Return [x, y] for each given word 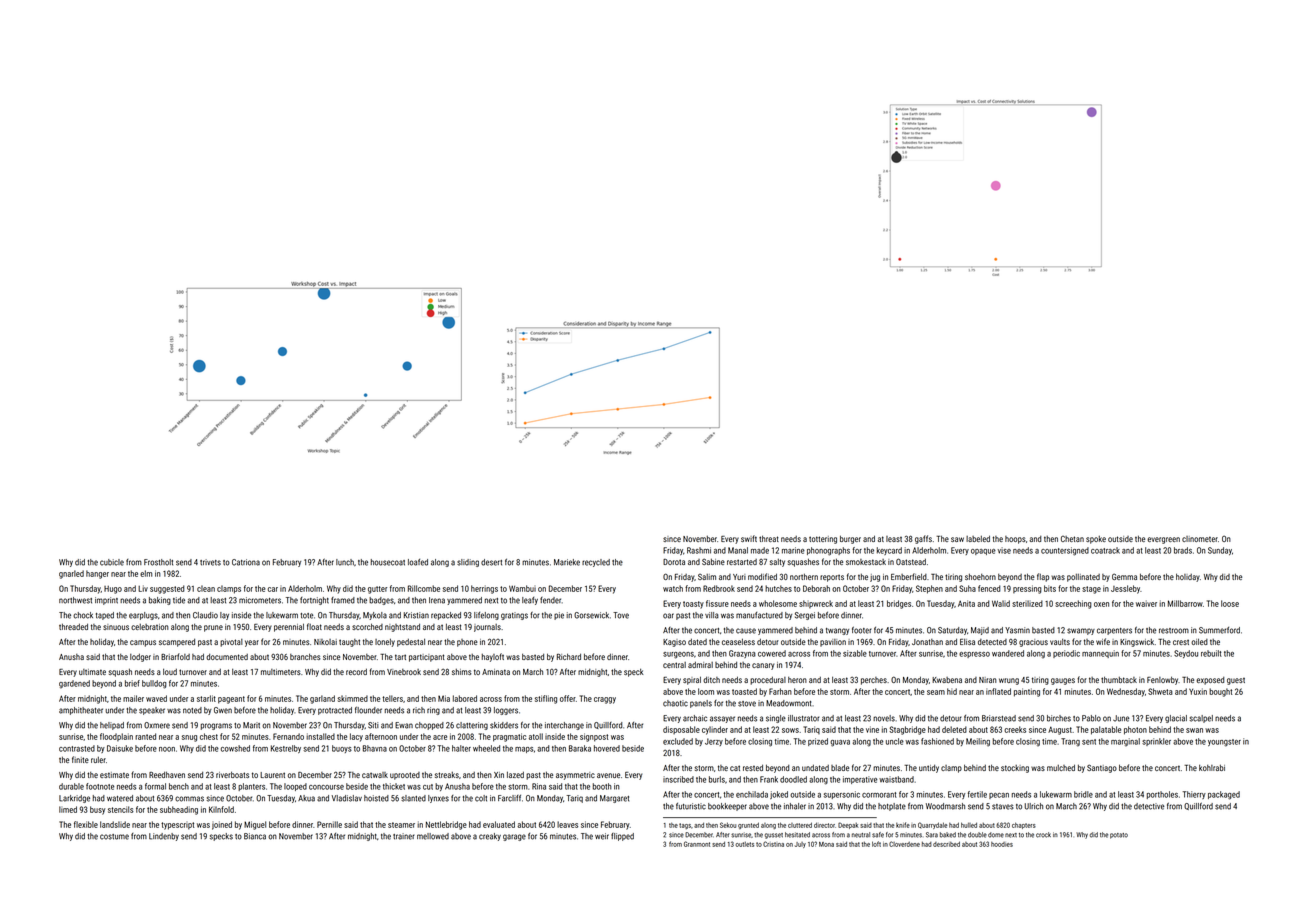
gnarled [71, 574]
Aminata [496, 672]
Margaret [614, 799]
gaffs [923, 539]
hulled [969, 825]
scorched [367, 626]
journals [487, 628]
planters [251, 787]
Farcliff [509, 798]
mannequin [1100, 654]
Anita [966, 603]
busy [97, 810]
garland [322, 699]
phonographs [828, 551]
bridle [1083, 794]
